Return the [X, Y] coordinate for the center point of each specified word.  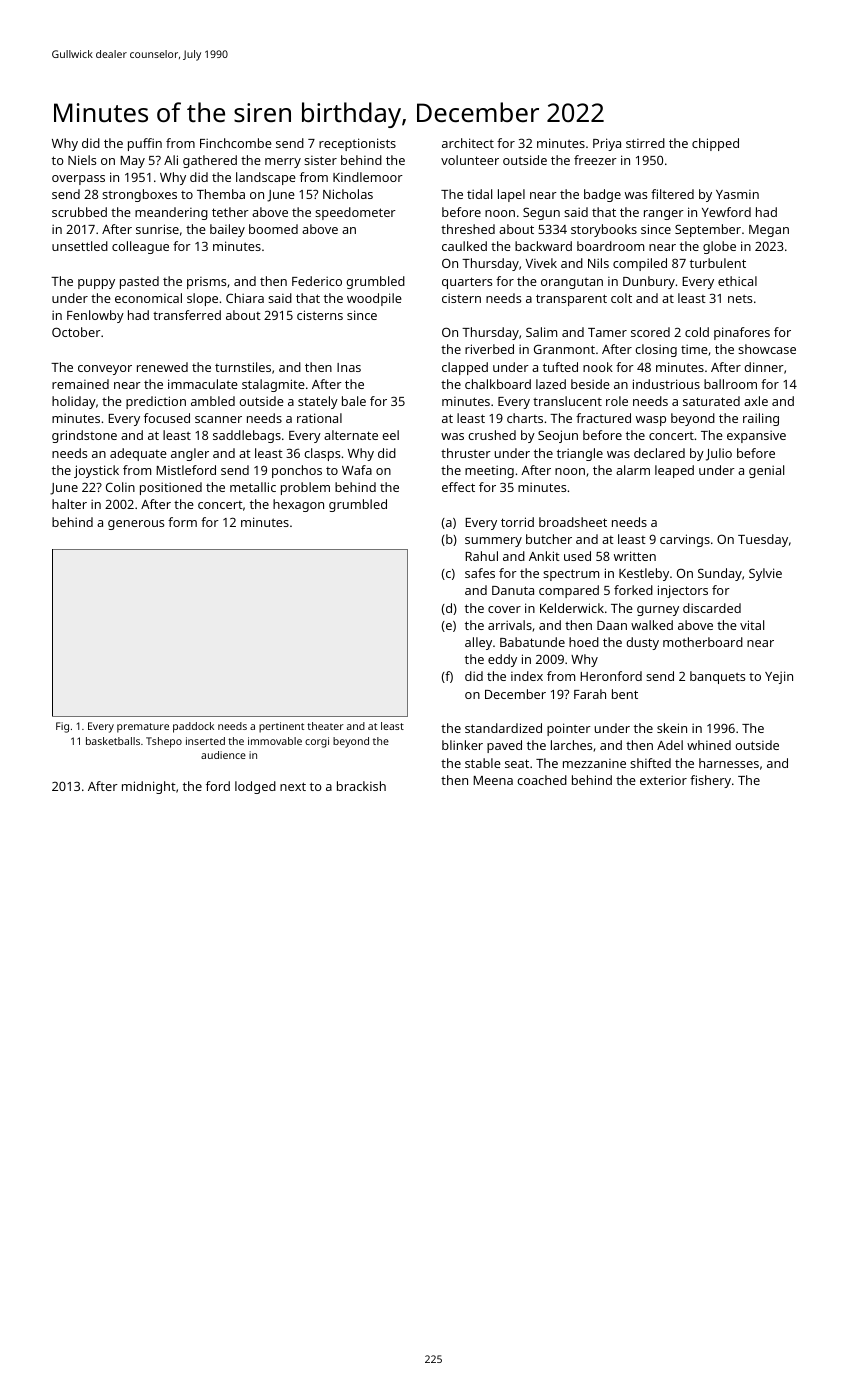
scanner [218, 419]
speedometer [355, 213]
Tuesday [763, 540]
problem [305, 488]
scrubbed [79, 212]
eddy [502, 660]
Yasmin [737, 194]
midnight [149, 787]
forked [633, 590]
